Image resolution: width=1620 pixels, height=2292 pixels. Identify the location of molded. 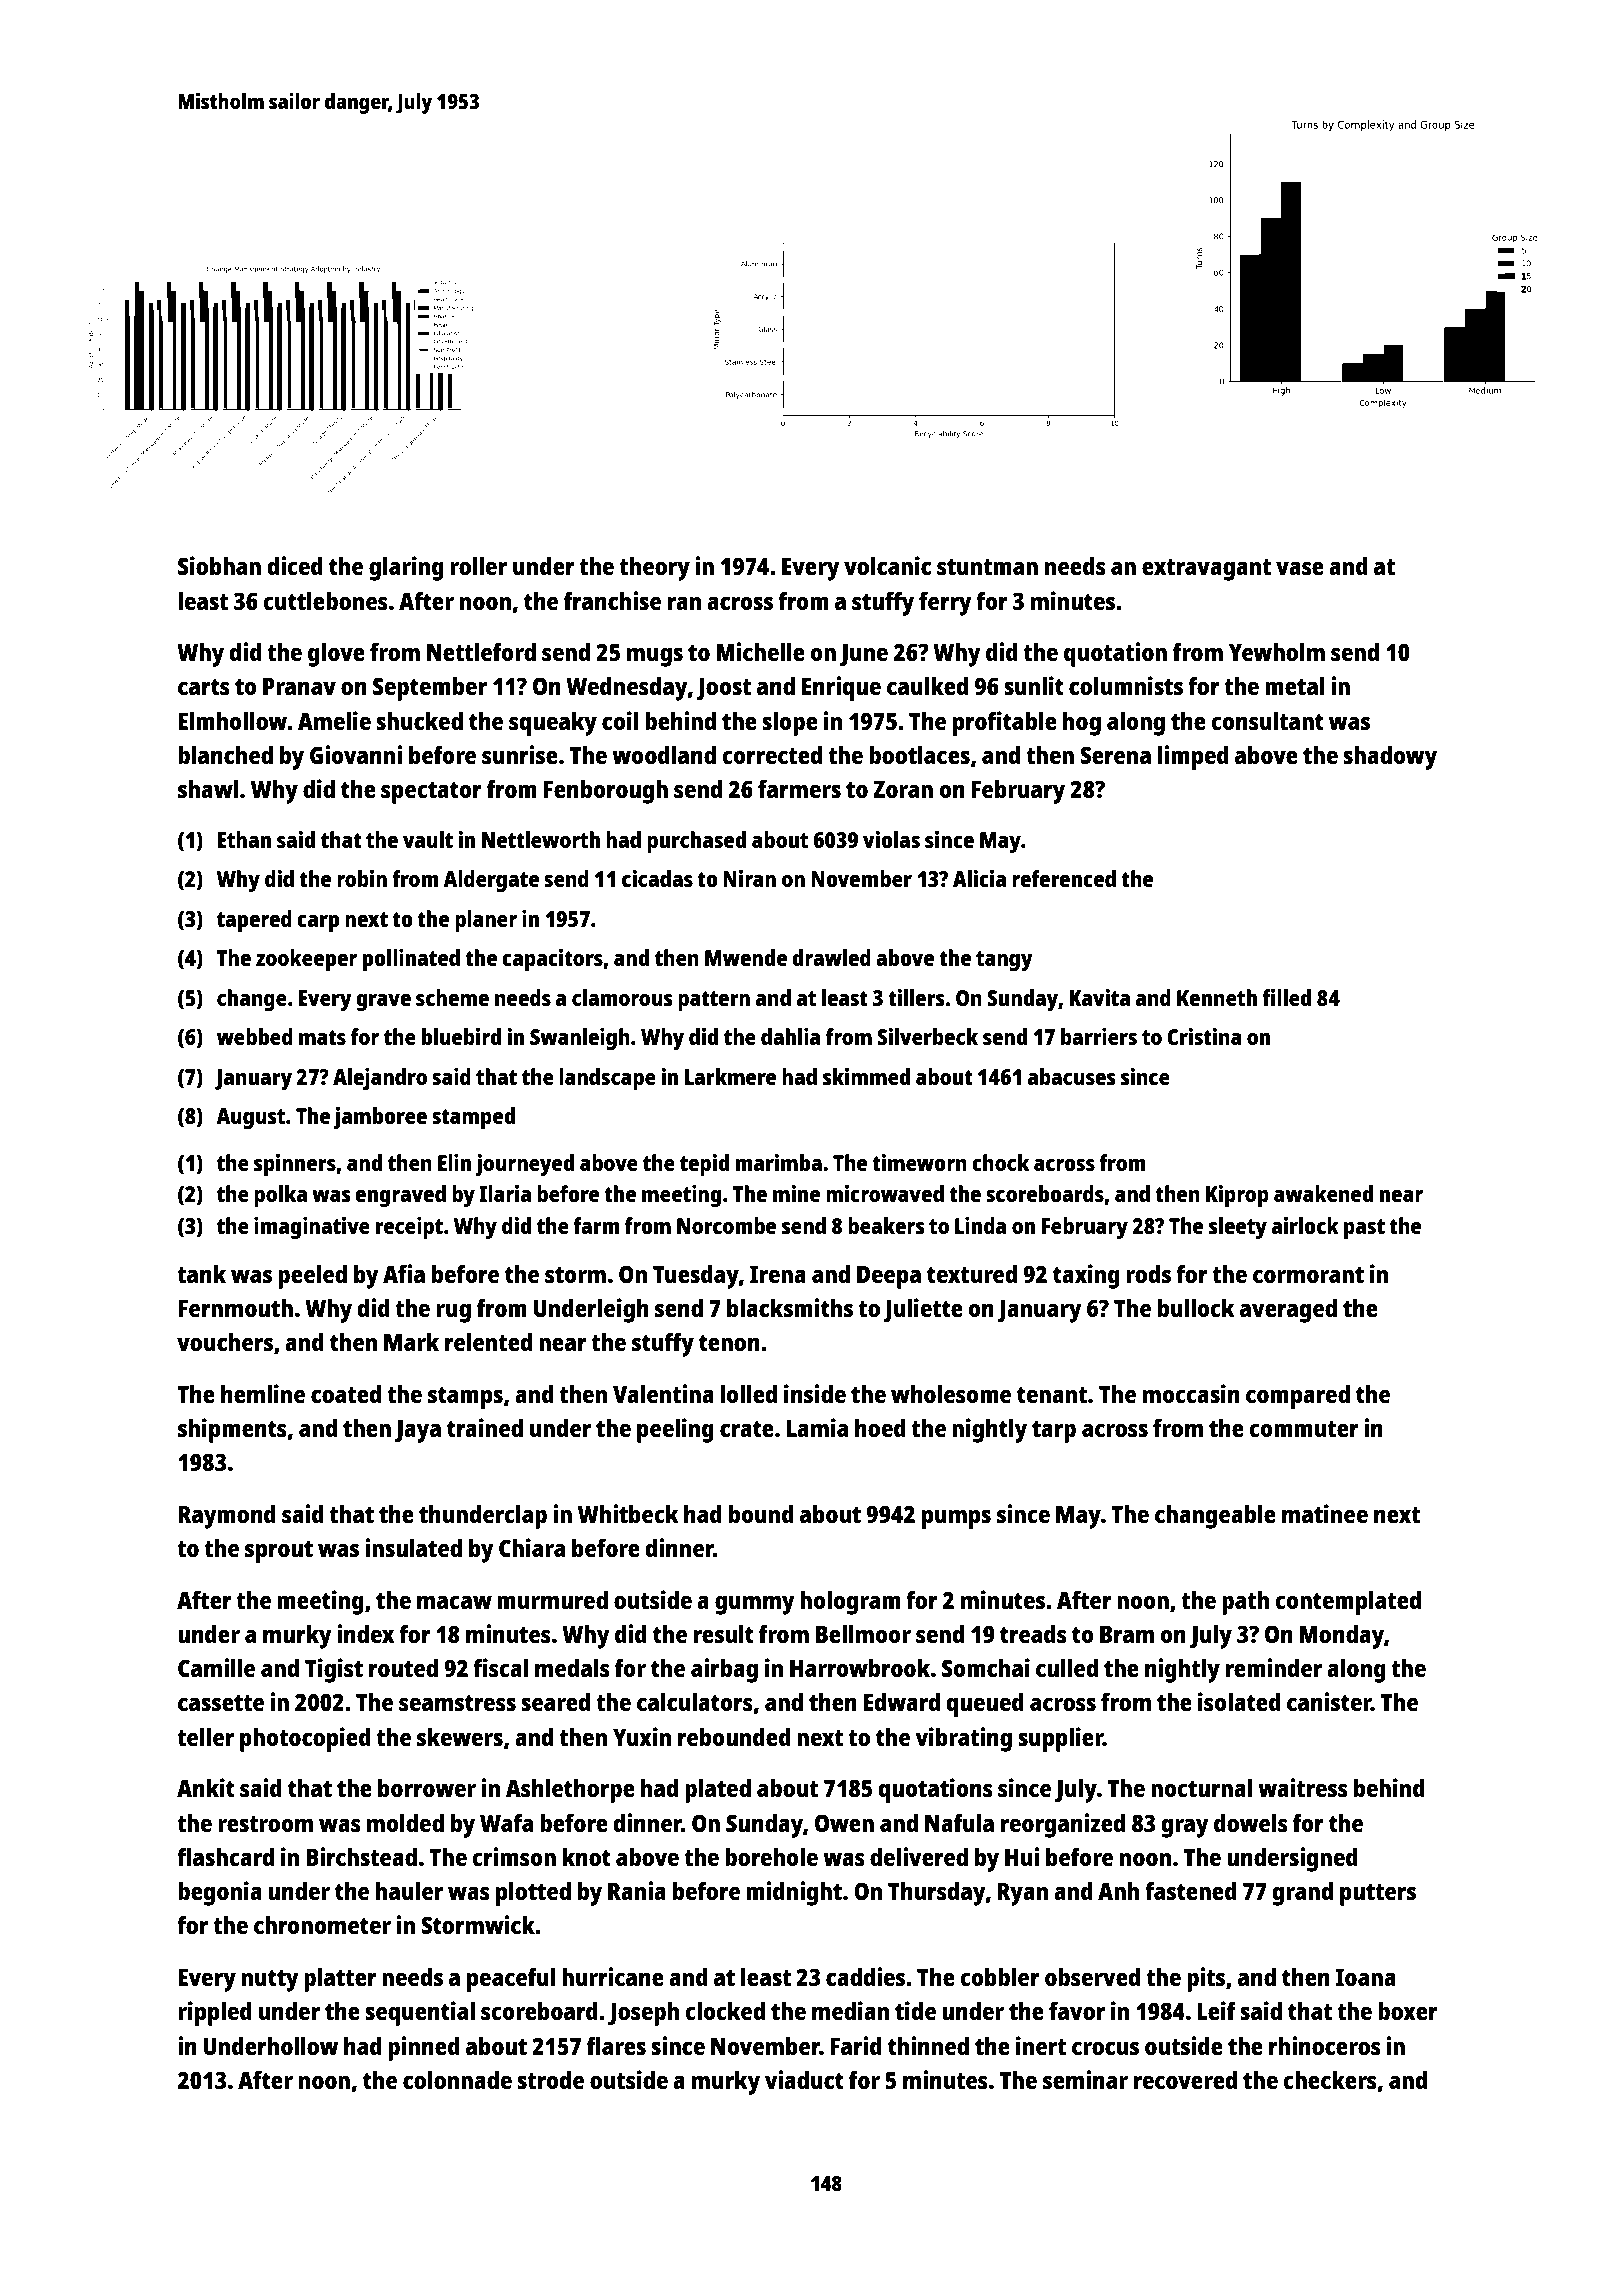
(405, 1822).
